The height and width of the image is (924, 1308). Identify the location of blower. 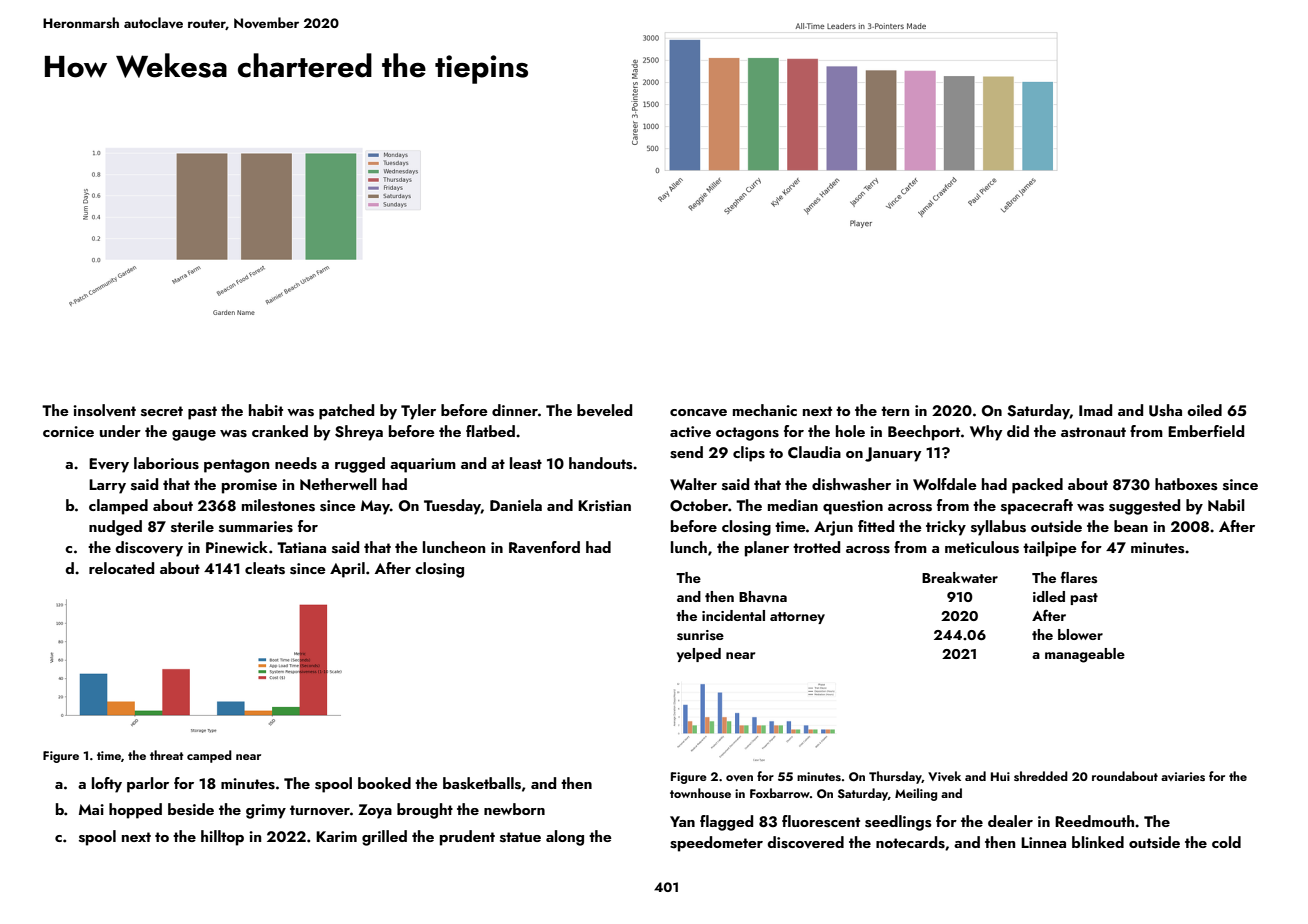
(1080, 634).
